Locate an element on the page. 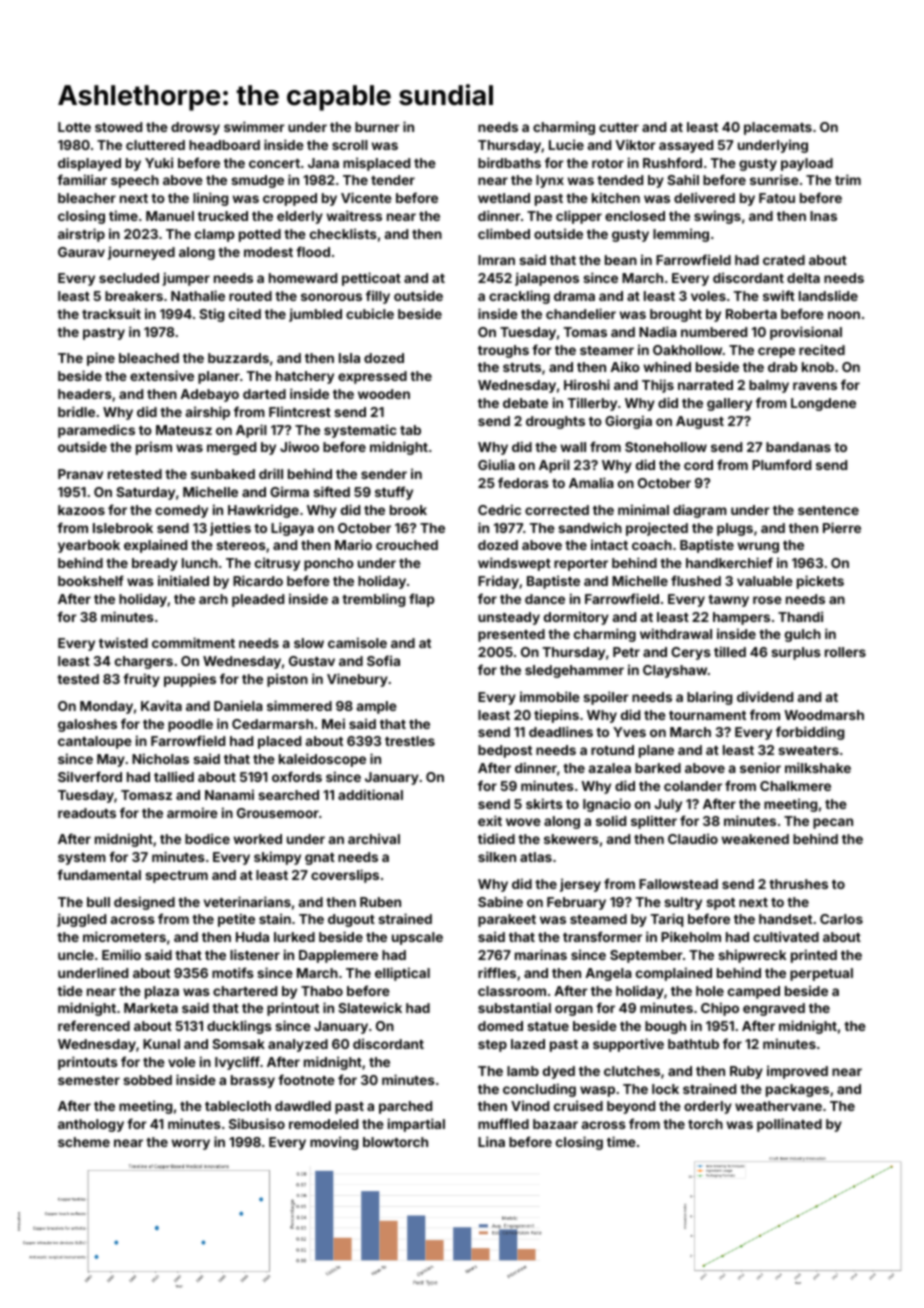 The height and width of the document is (1308, 924). improved is located at coordinates (797, 1072).
